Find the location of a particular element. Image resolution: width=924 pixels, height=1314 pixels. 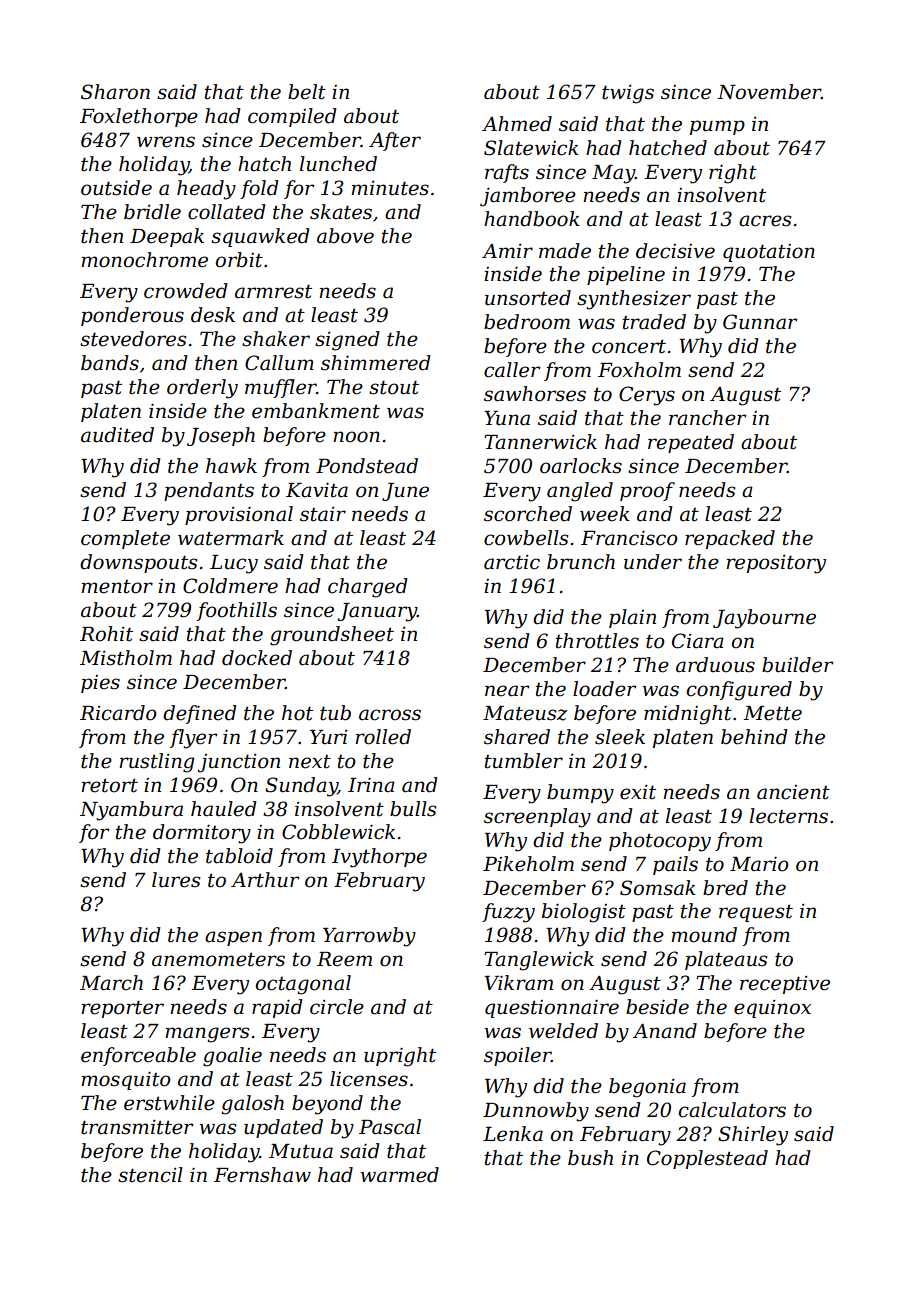

fold is located at coordinates (259, 189).
